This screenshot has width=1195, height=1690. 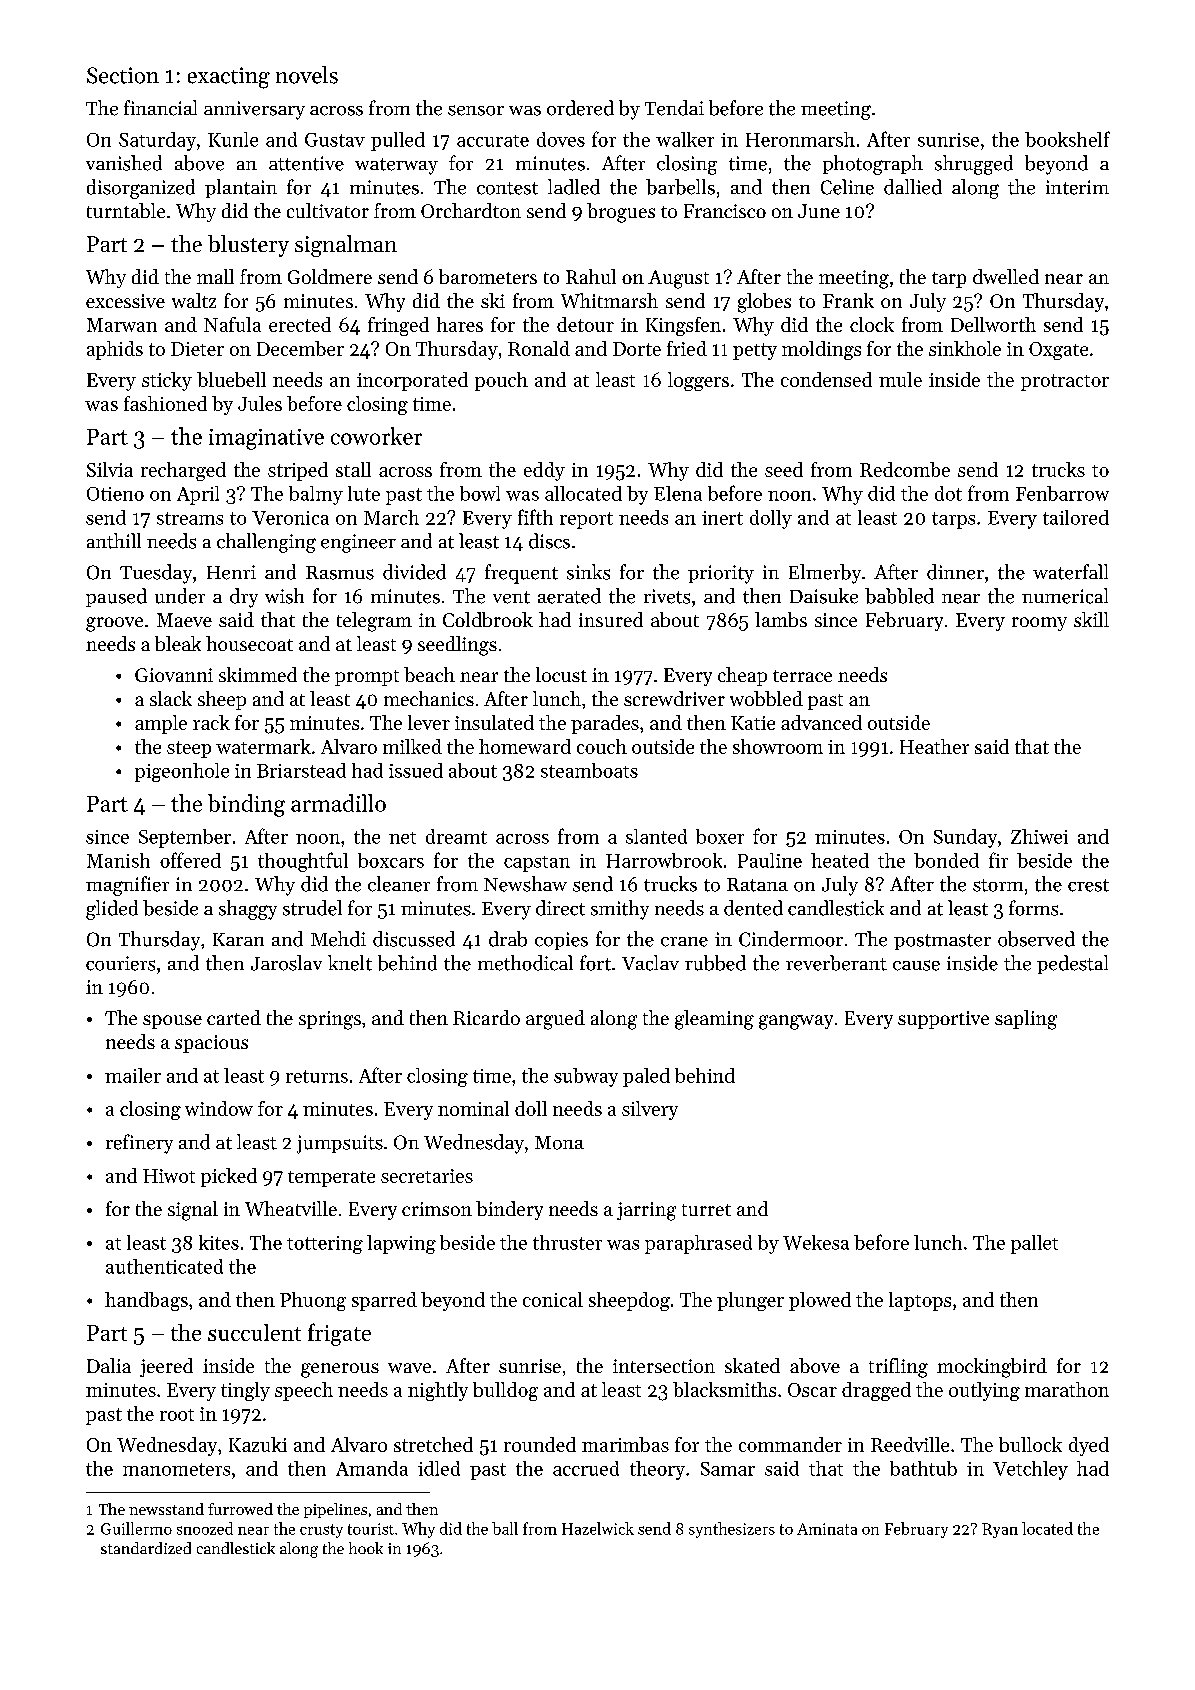 I want to click on exacting, so click(x=229, y=78).
